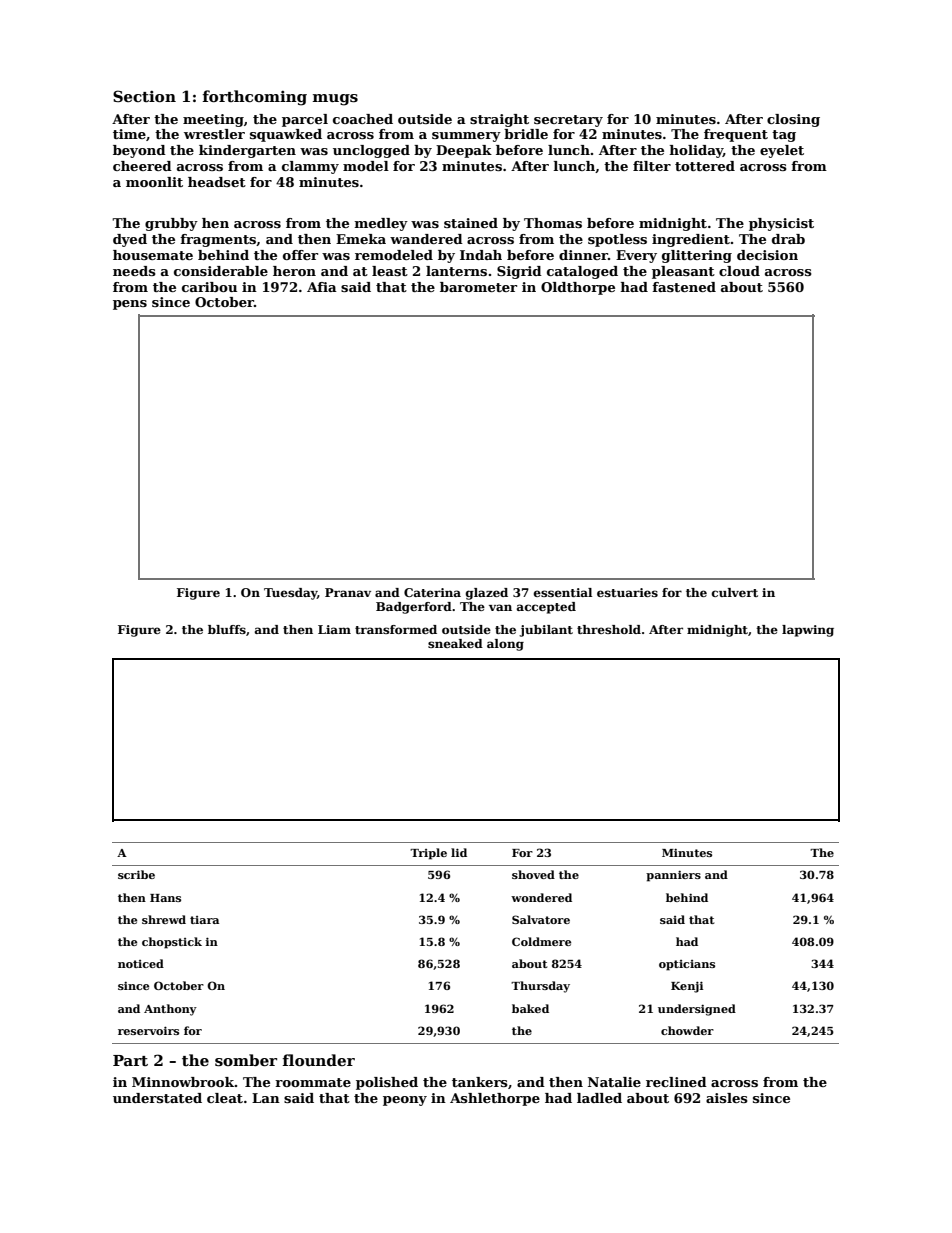 This page has height=1233, width=952. Describe the element at coordinates (246, 1060) in the page. I see `somber` at that location.
